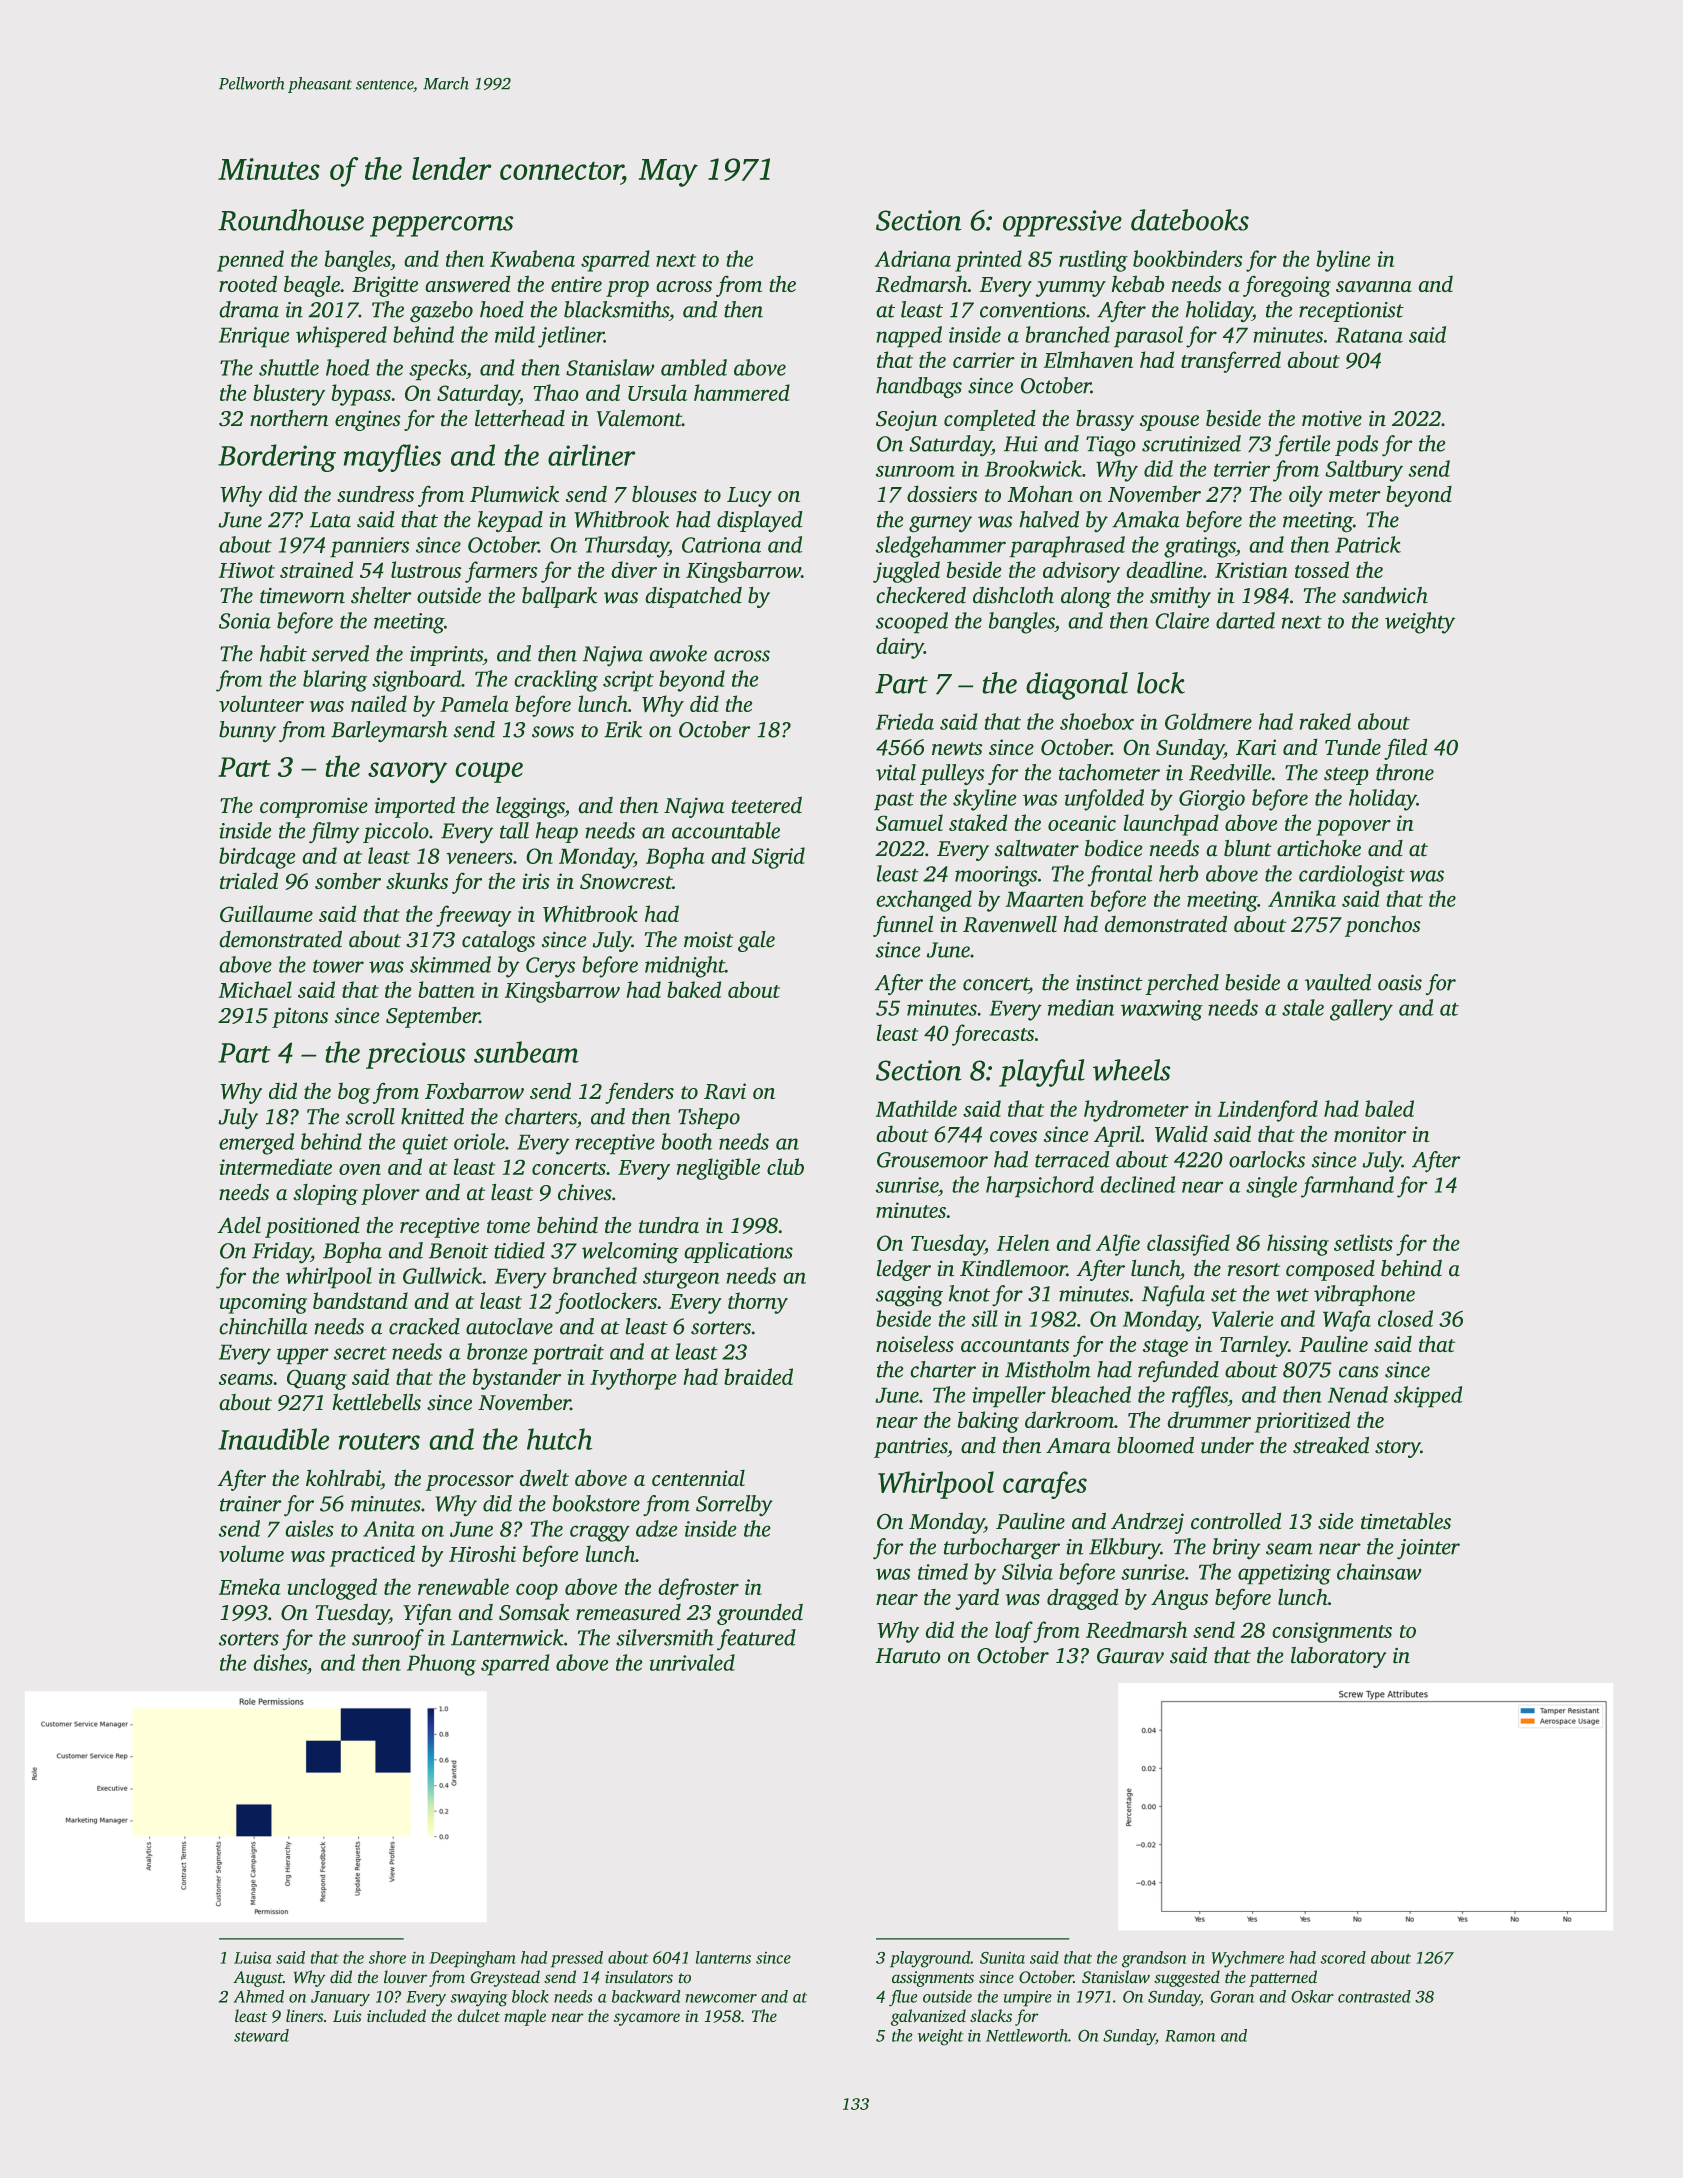 The height and width of the screenshot is (2178, 1683). What do you see at coordinates (1190, 220) in the screenshot?
I see `datebooks` at bounding box center [1190, 220].
